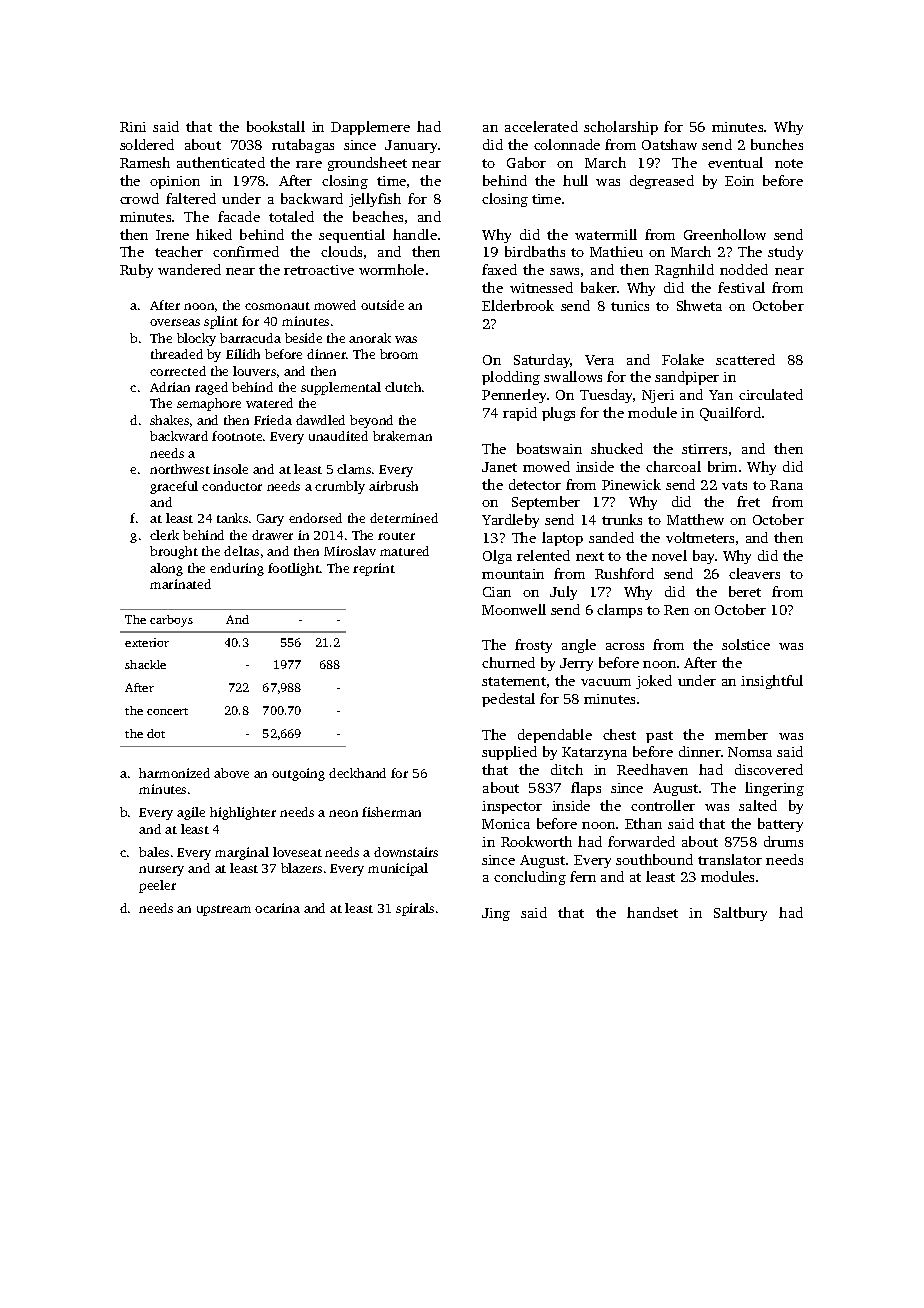 This document has height=1308, width=924. What do you see at coordinates (758, 805) in the document?
I see `salted` at bounding box center [758, 805].
